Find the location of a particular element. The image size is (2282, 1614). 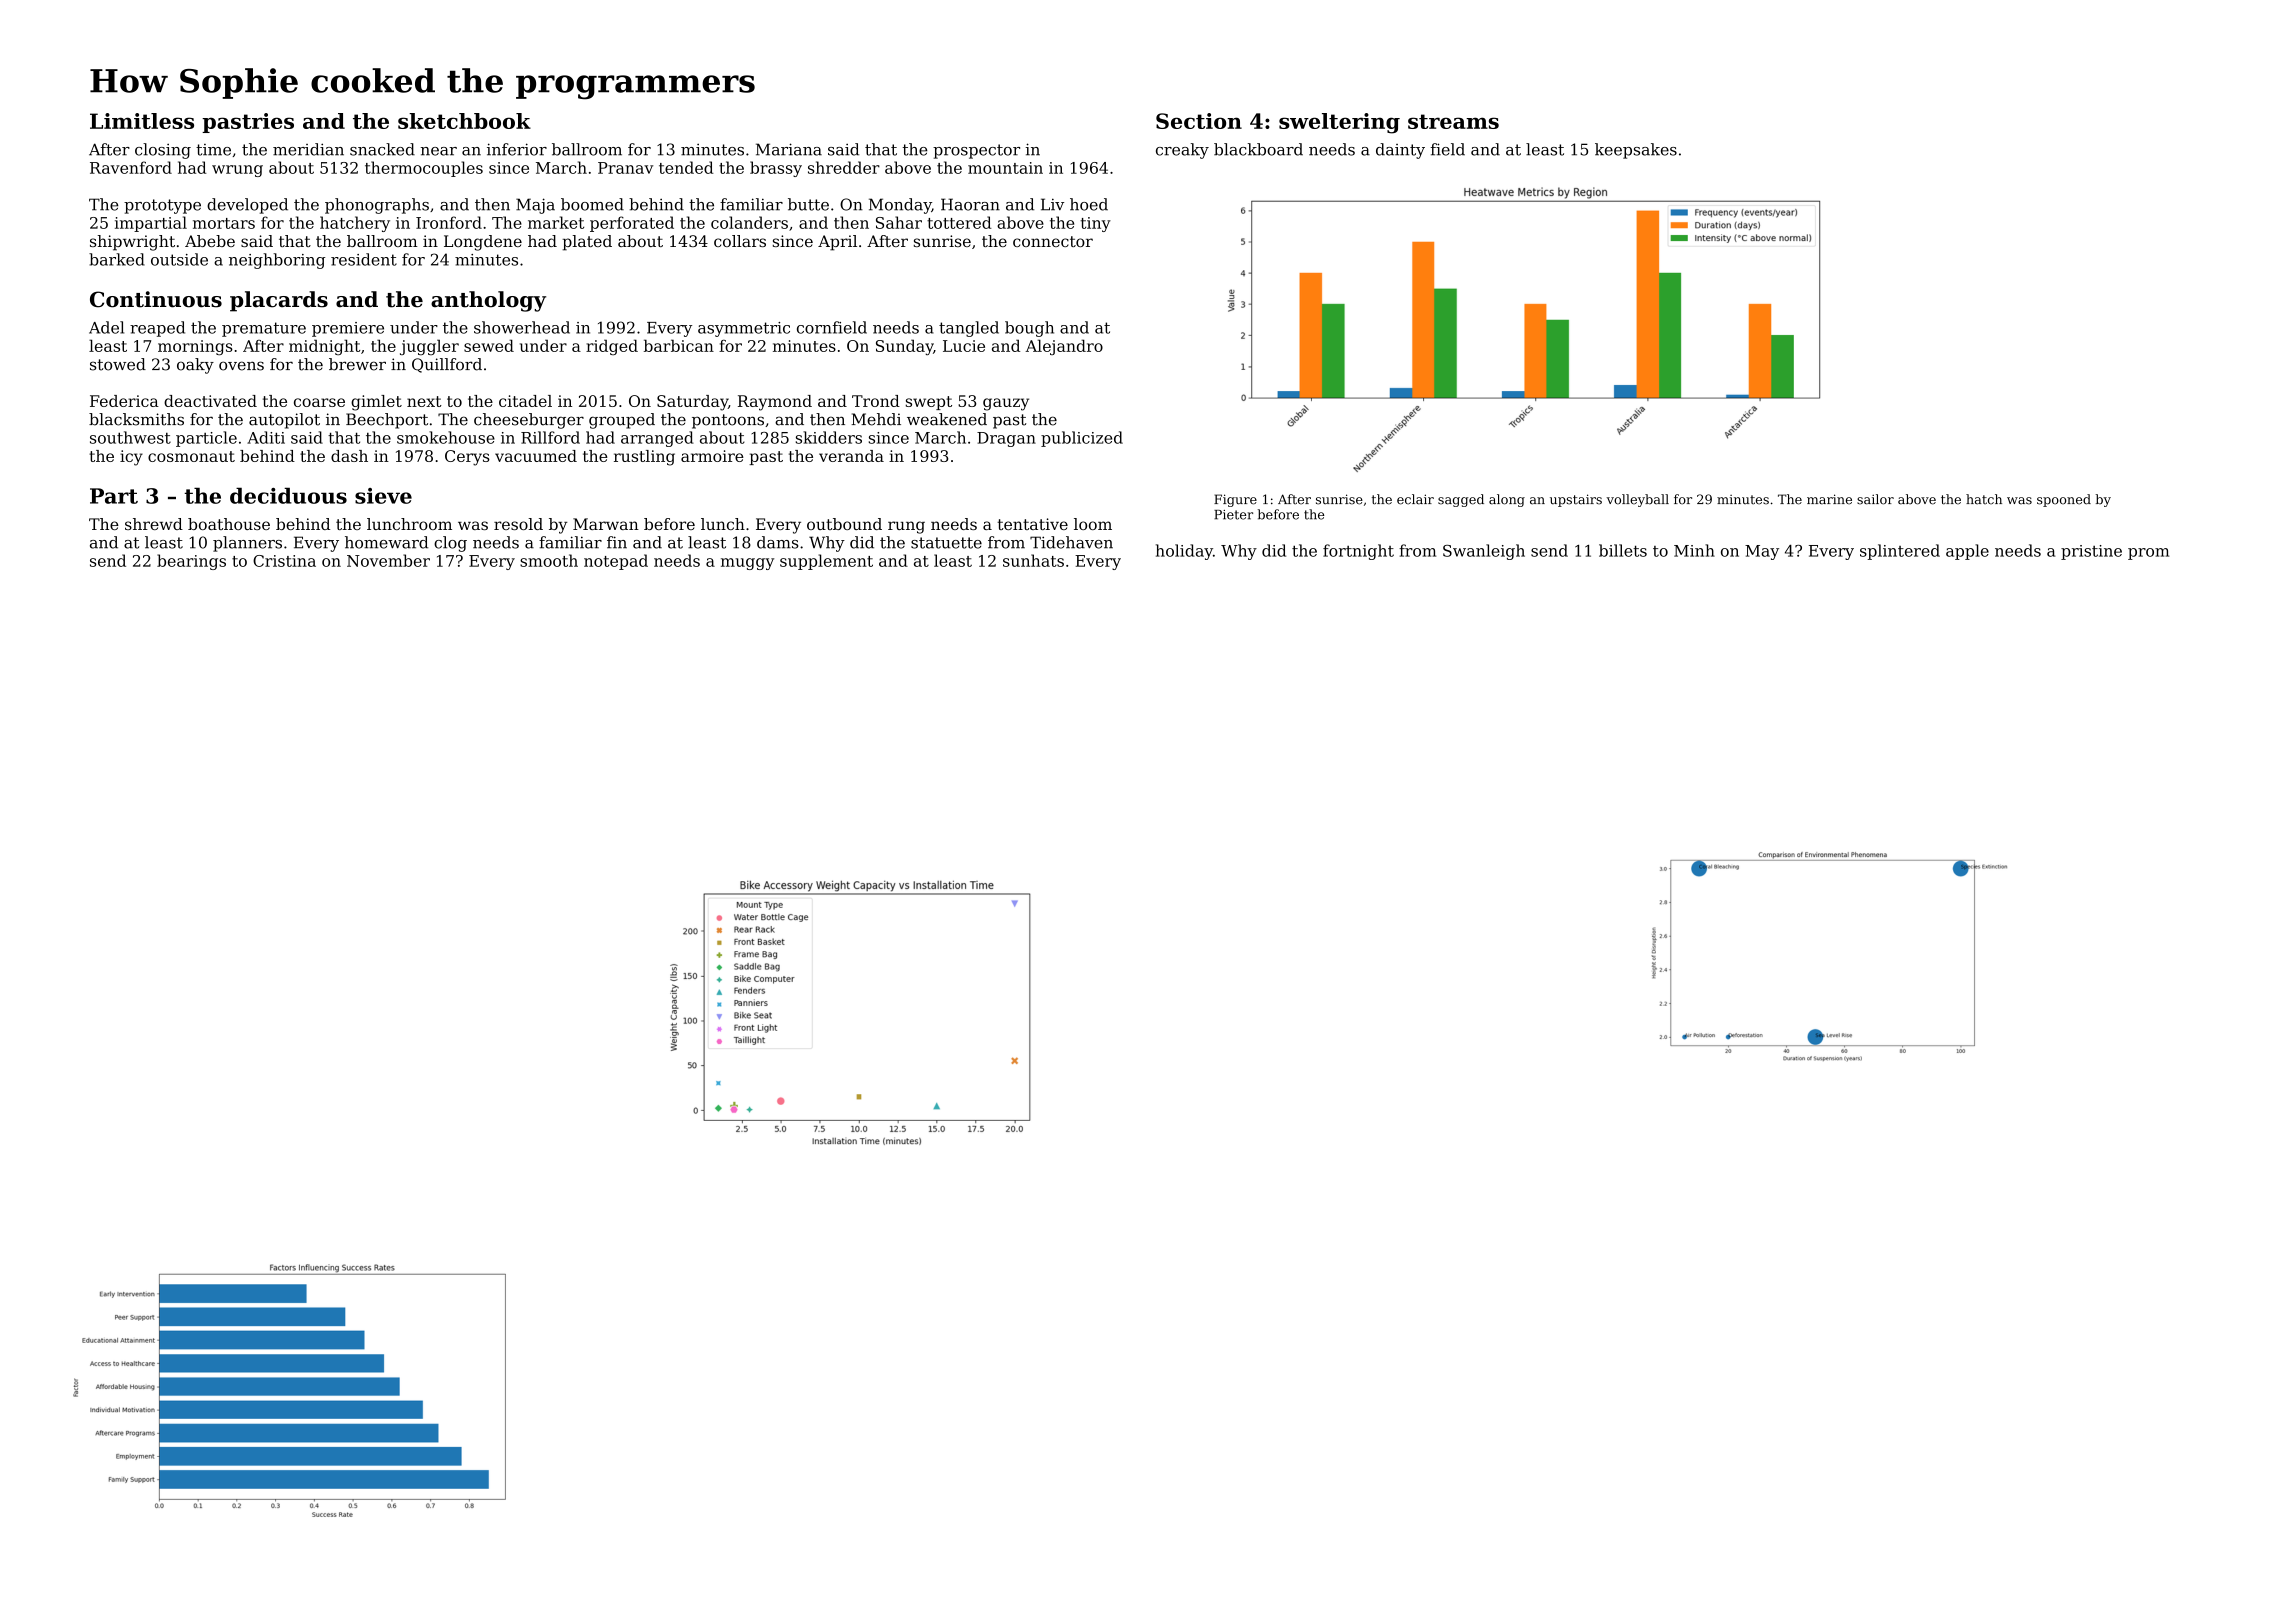

keepsakes is located at coordinates (1636, 151).
